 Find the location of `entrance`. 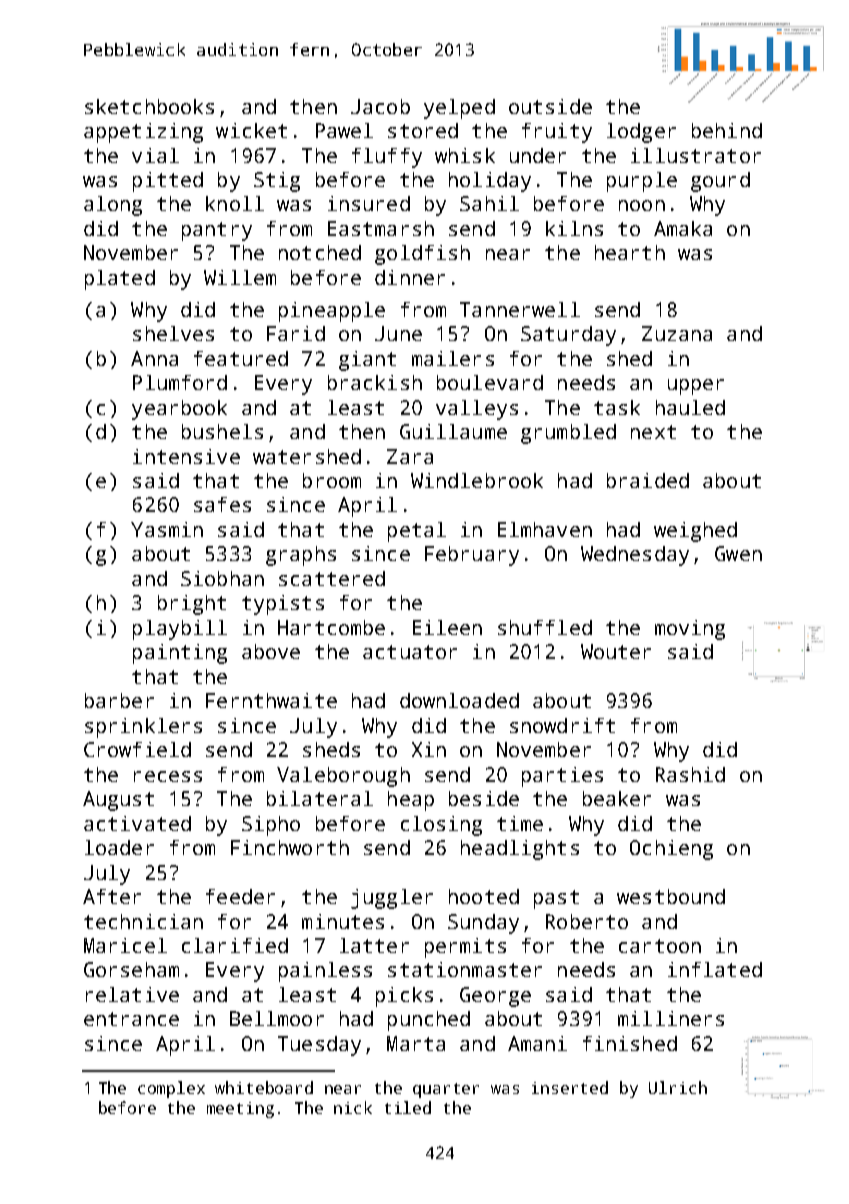

entrance is located at coordinates (131, 1019).
